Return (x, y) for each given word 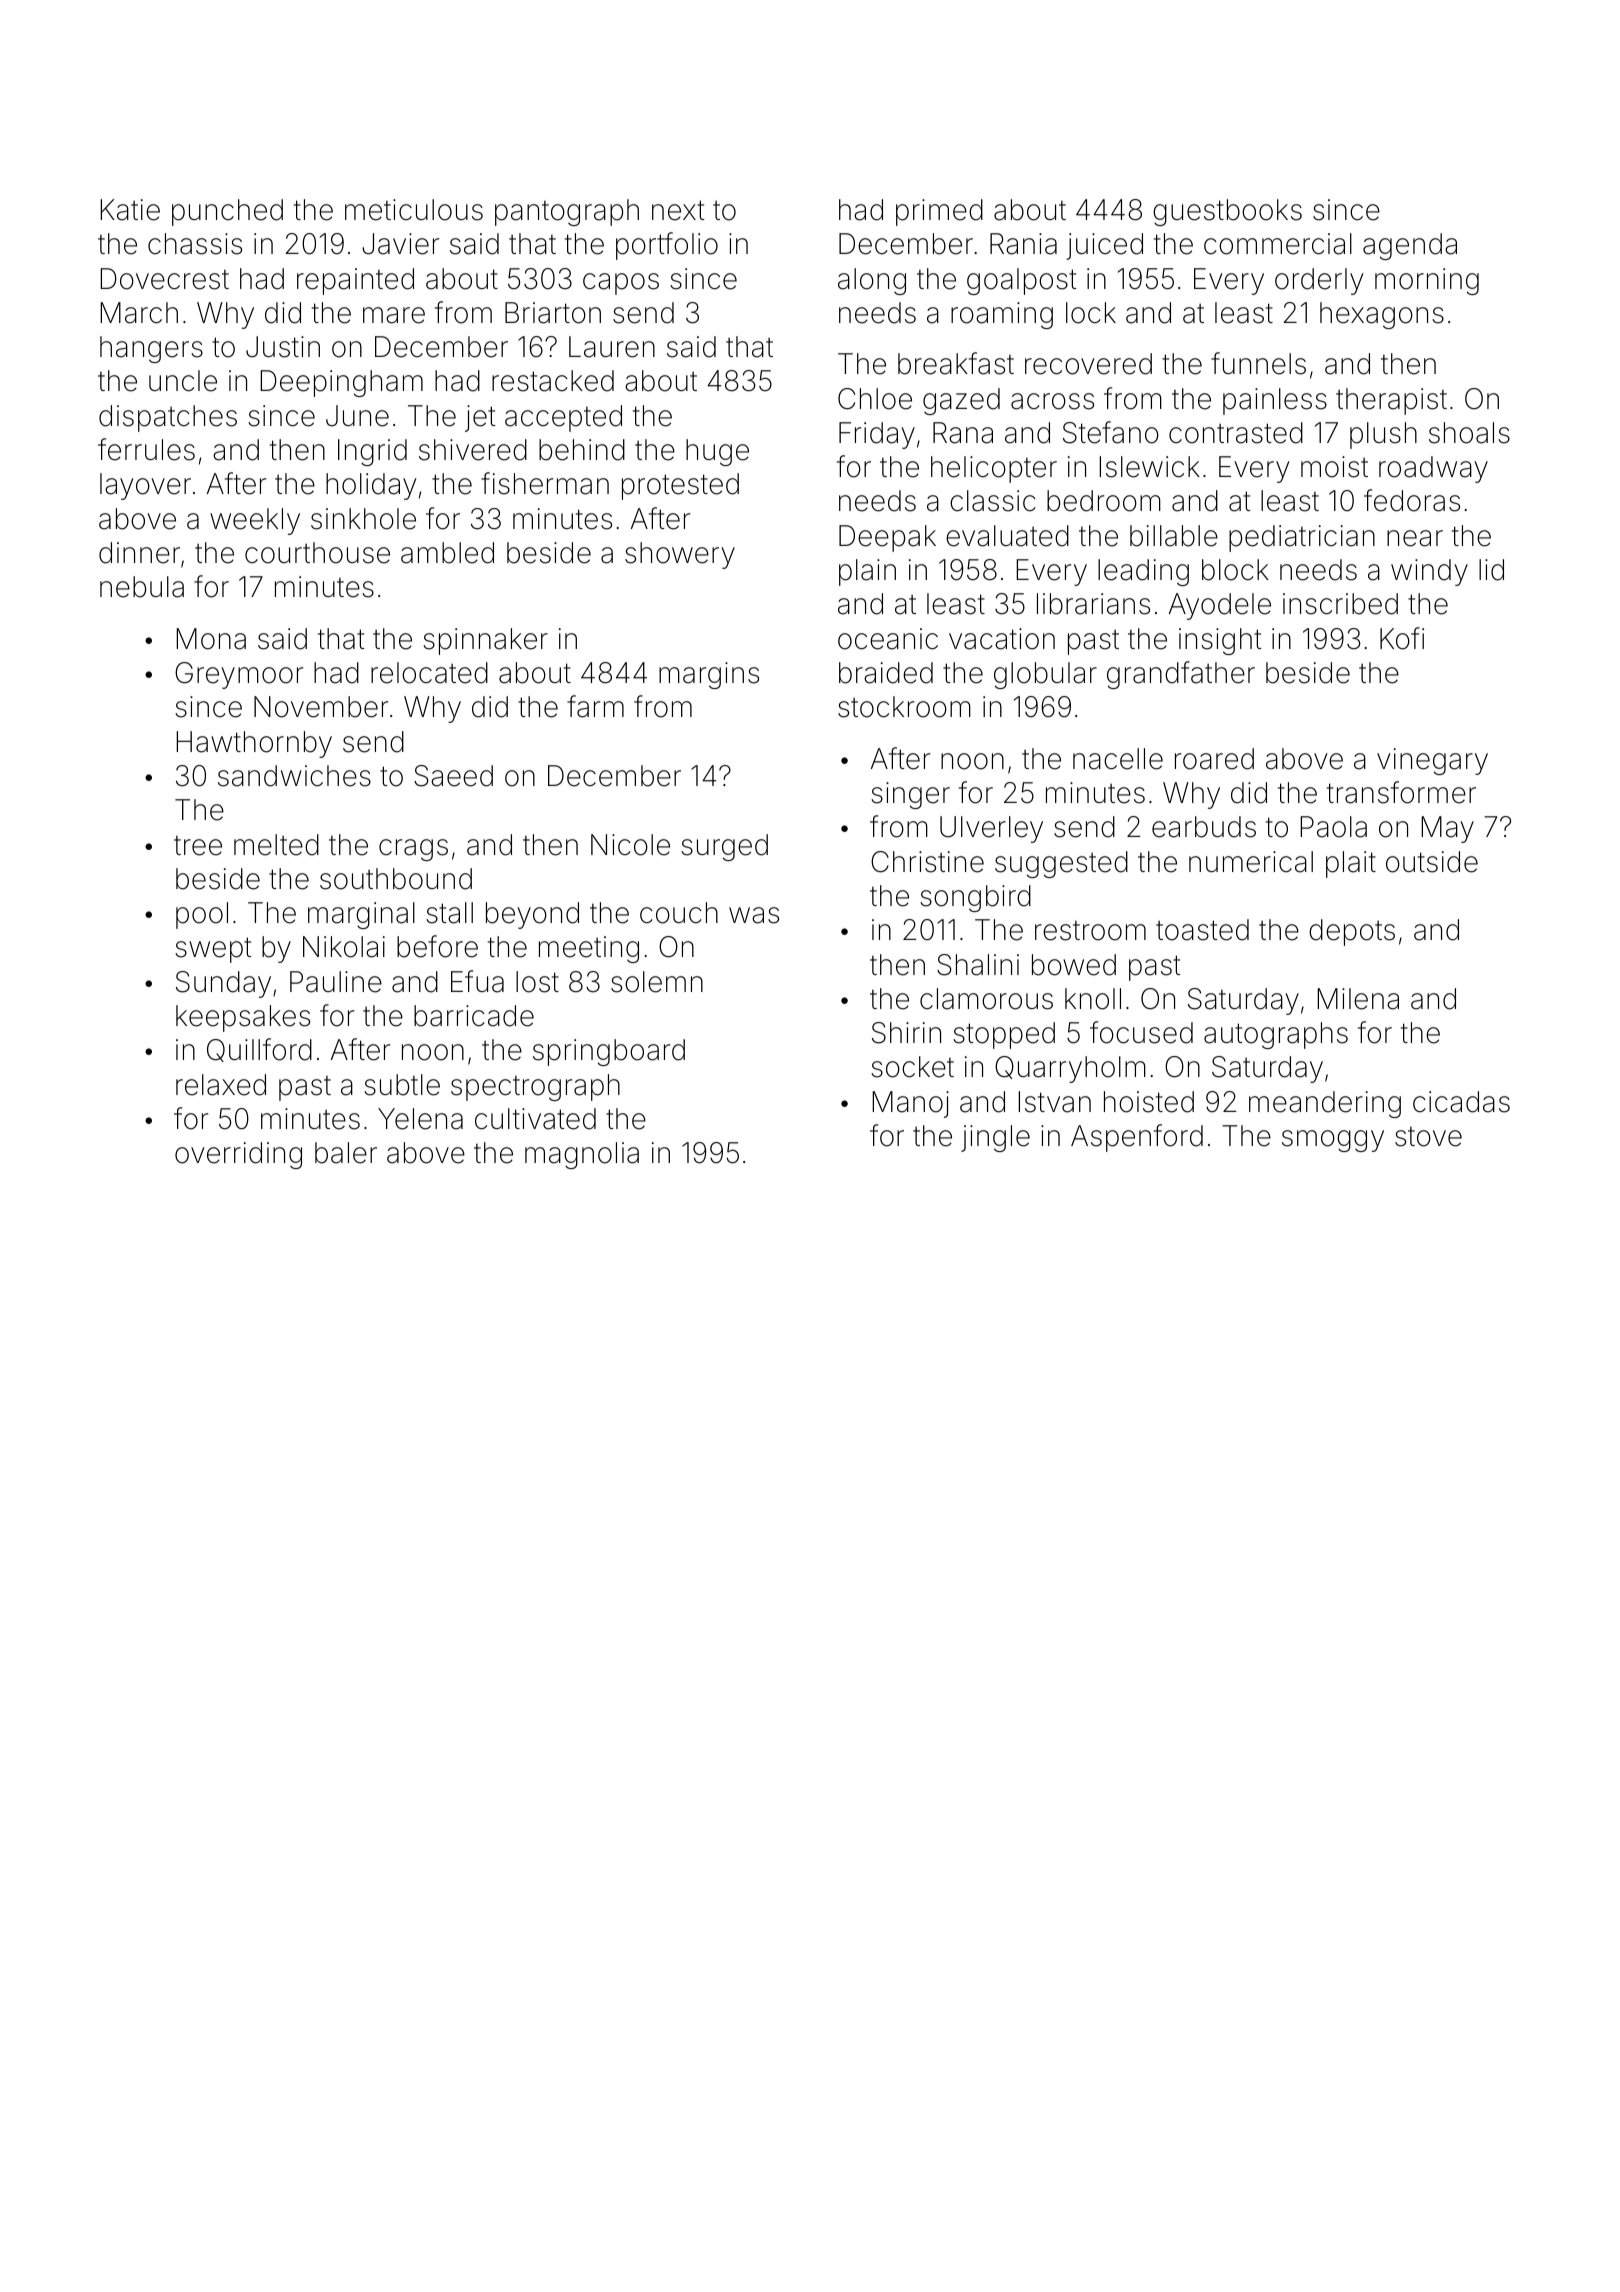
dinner (139, 553)
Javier (400, 244)
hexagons (1382, 315)
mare (394, 315)
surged (724, 847)
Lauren (612, 347)
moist (1334, 467)
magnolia (582, 1155)
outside (1432, 862)
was (754, 915)
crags (413, 850)
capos (621, 284)
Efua (477, 981)
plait (1351, 864)
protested (680, 486)
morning (1427, 281)
